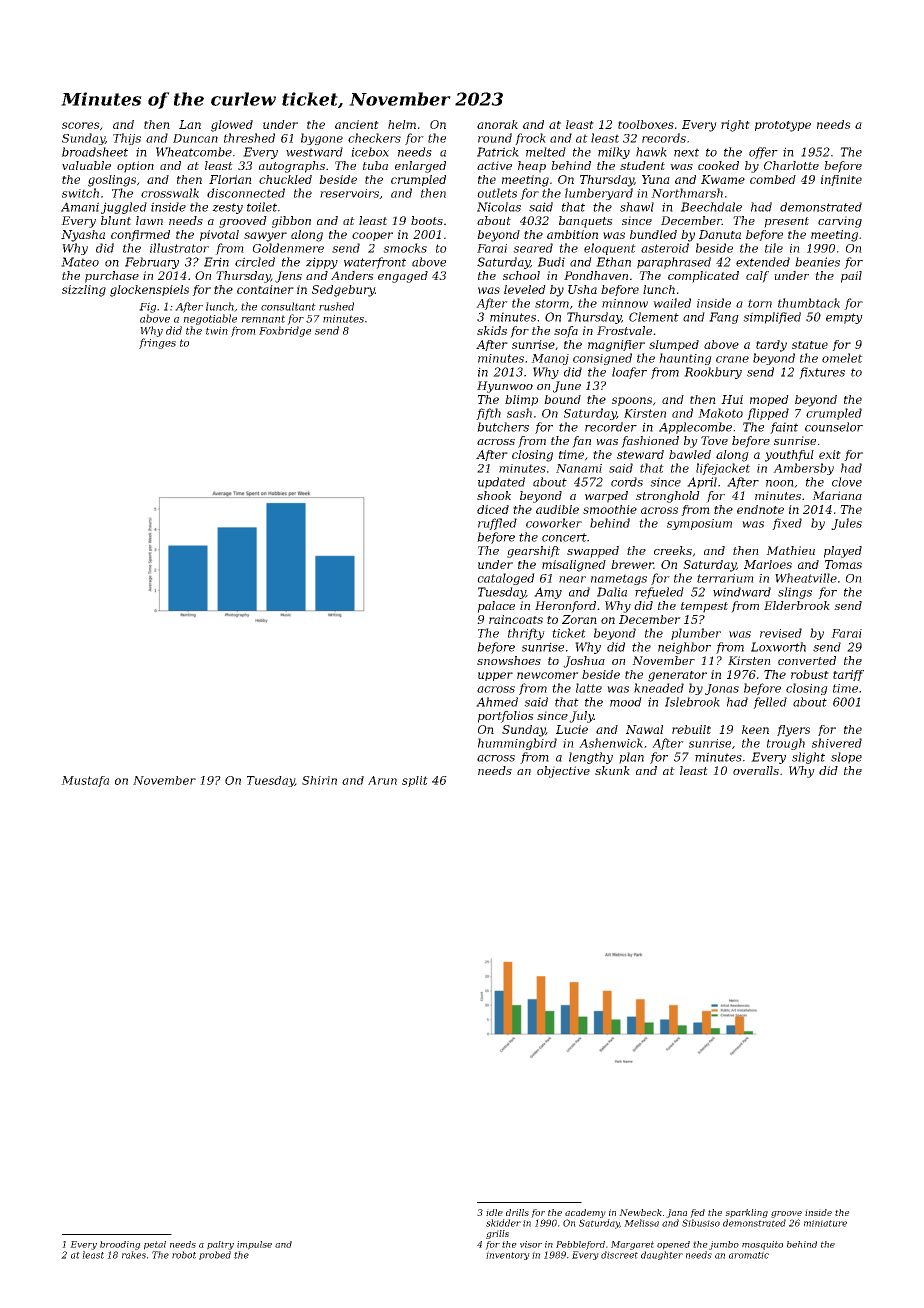 The width and height of the screenshot is (924, 1308). What do you see at coordinates (563, 772) in the screenshot?
I see `objective` at bounding box center [563, 772].
